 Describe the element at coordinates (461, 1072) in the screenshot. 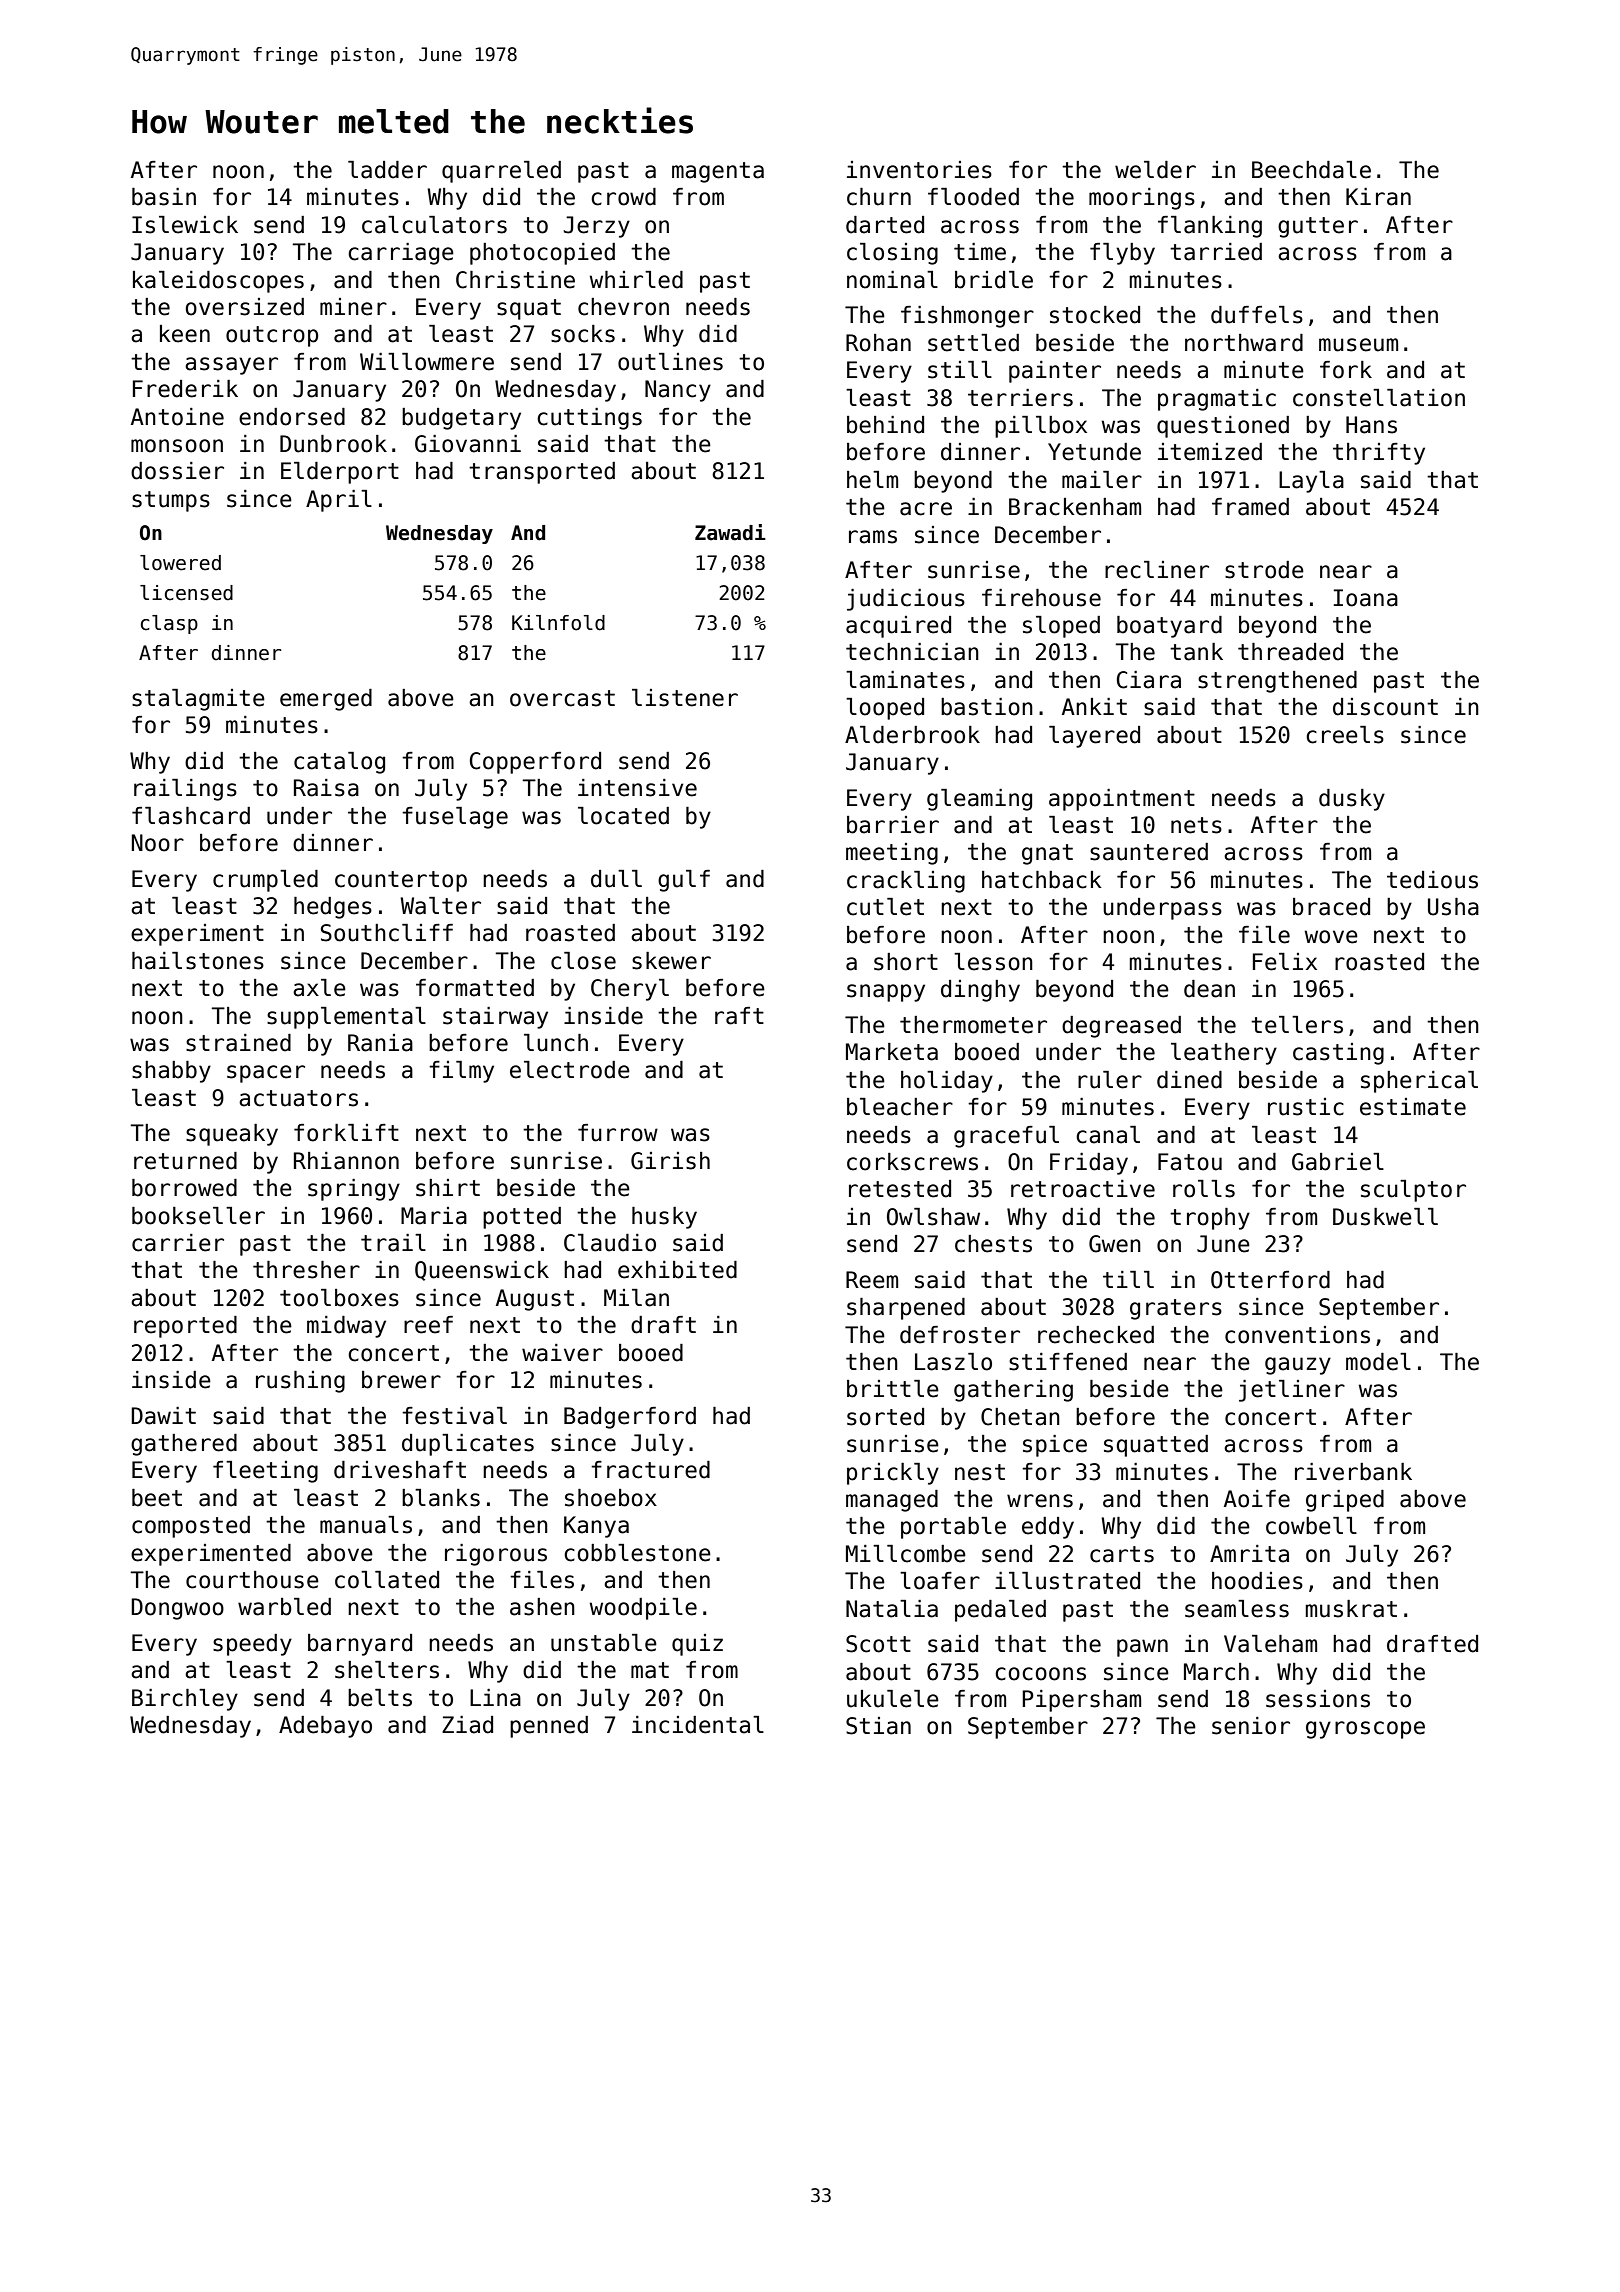

I see `filmy` at that location.
